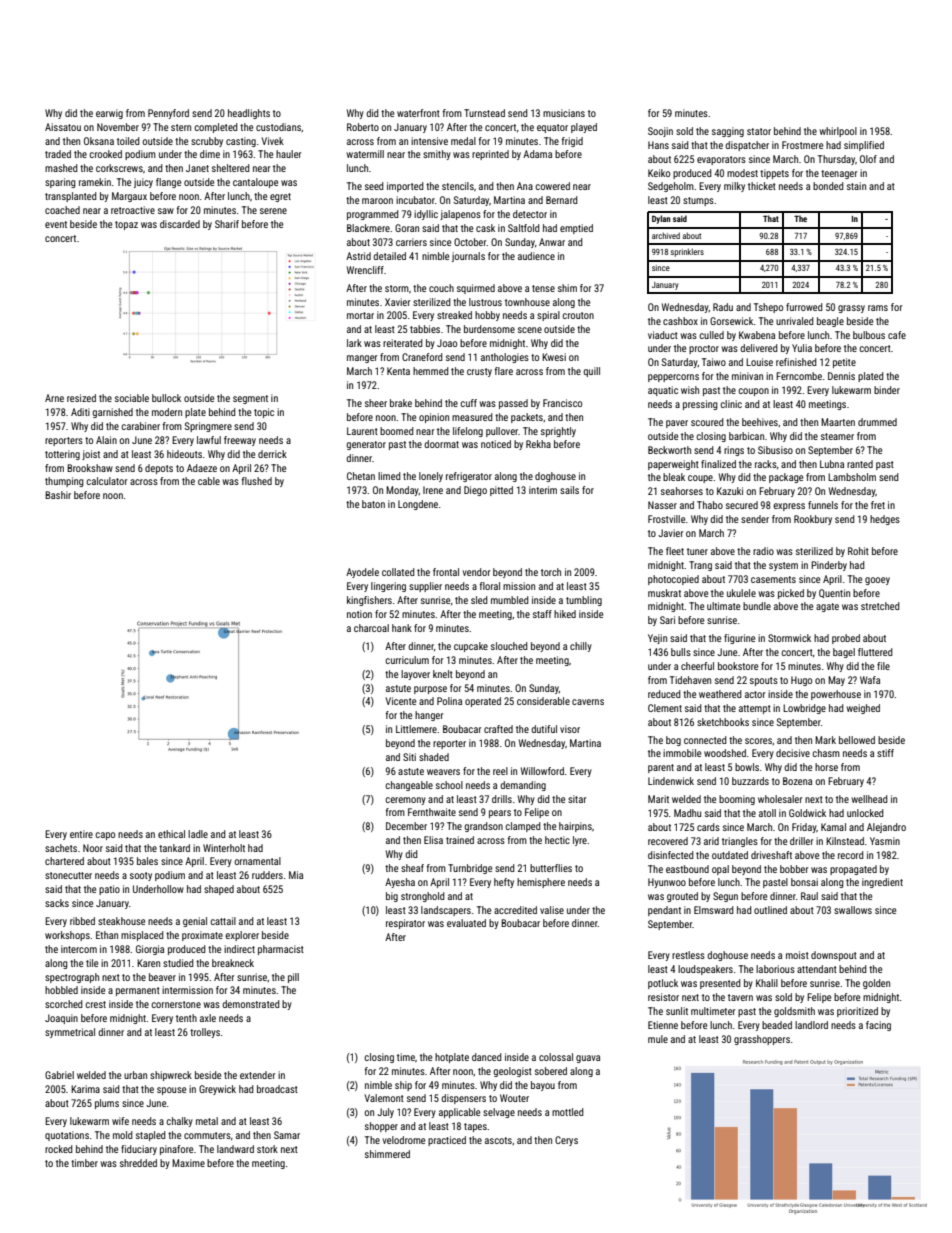 The height and width of the page is (1233, 952). I want to click on Roberto, so click(363, 127).
